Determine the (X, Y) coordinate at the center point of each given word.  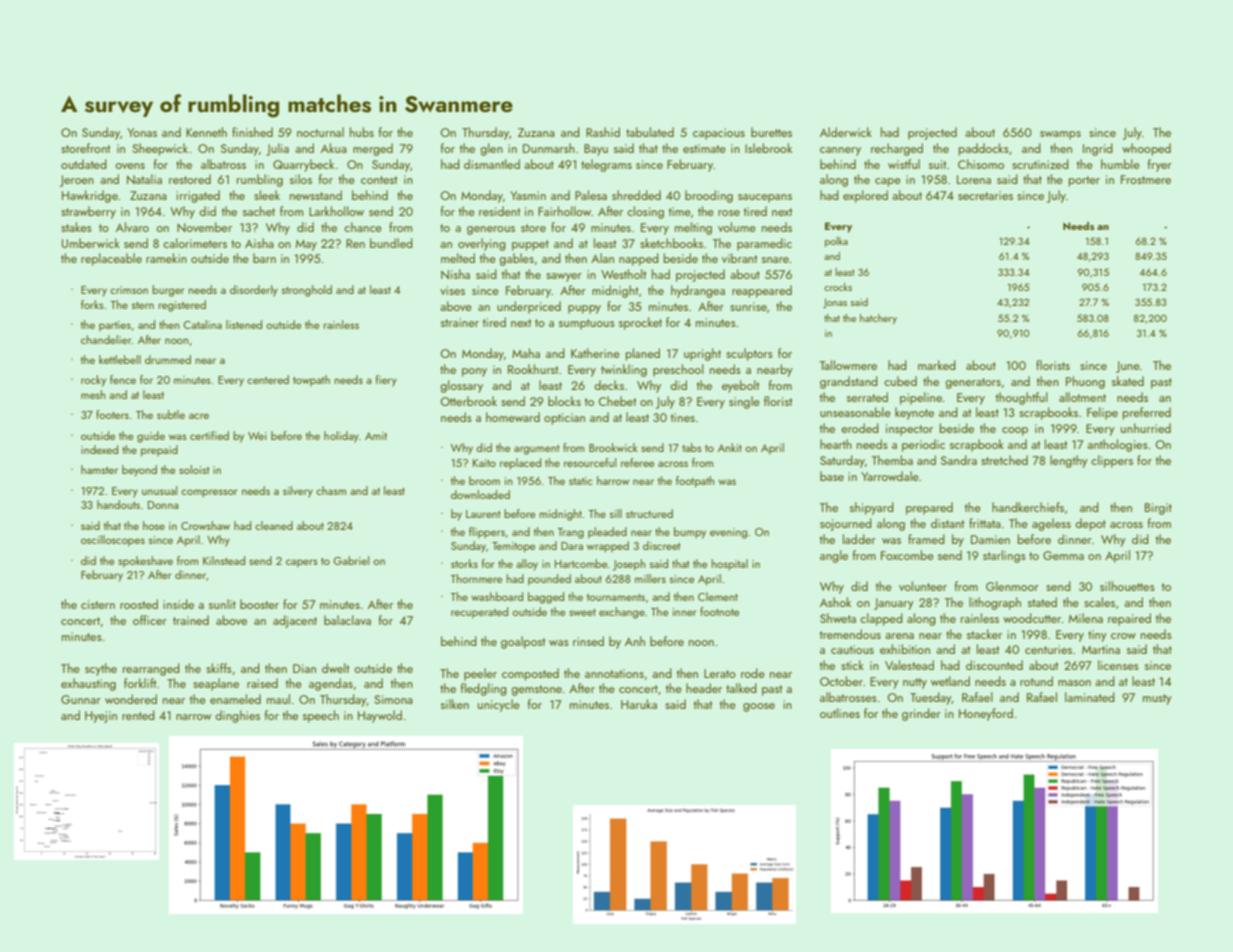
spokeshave (145, 561)
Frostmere (1146, 179)
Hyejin (101, 717)
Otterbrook (469, 401)
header (704, 688)
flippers (487, 533)
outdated (84, 164)
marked (937, 365)
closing (645, 212)
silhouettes (1127, 586)
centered (268, 379)
